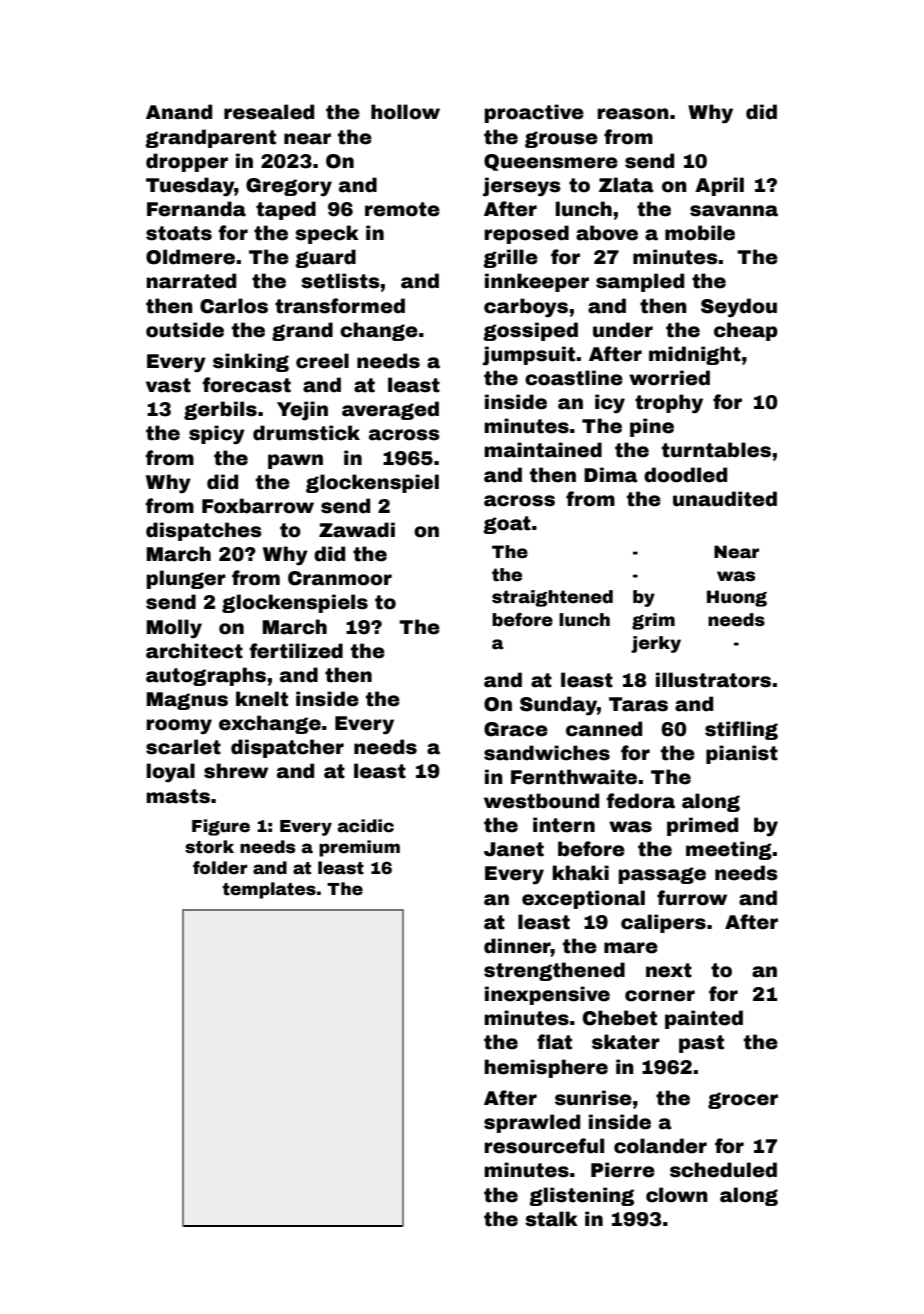 The image size is (924, 1314). I want to click on stoats, so click(179, 233).
